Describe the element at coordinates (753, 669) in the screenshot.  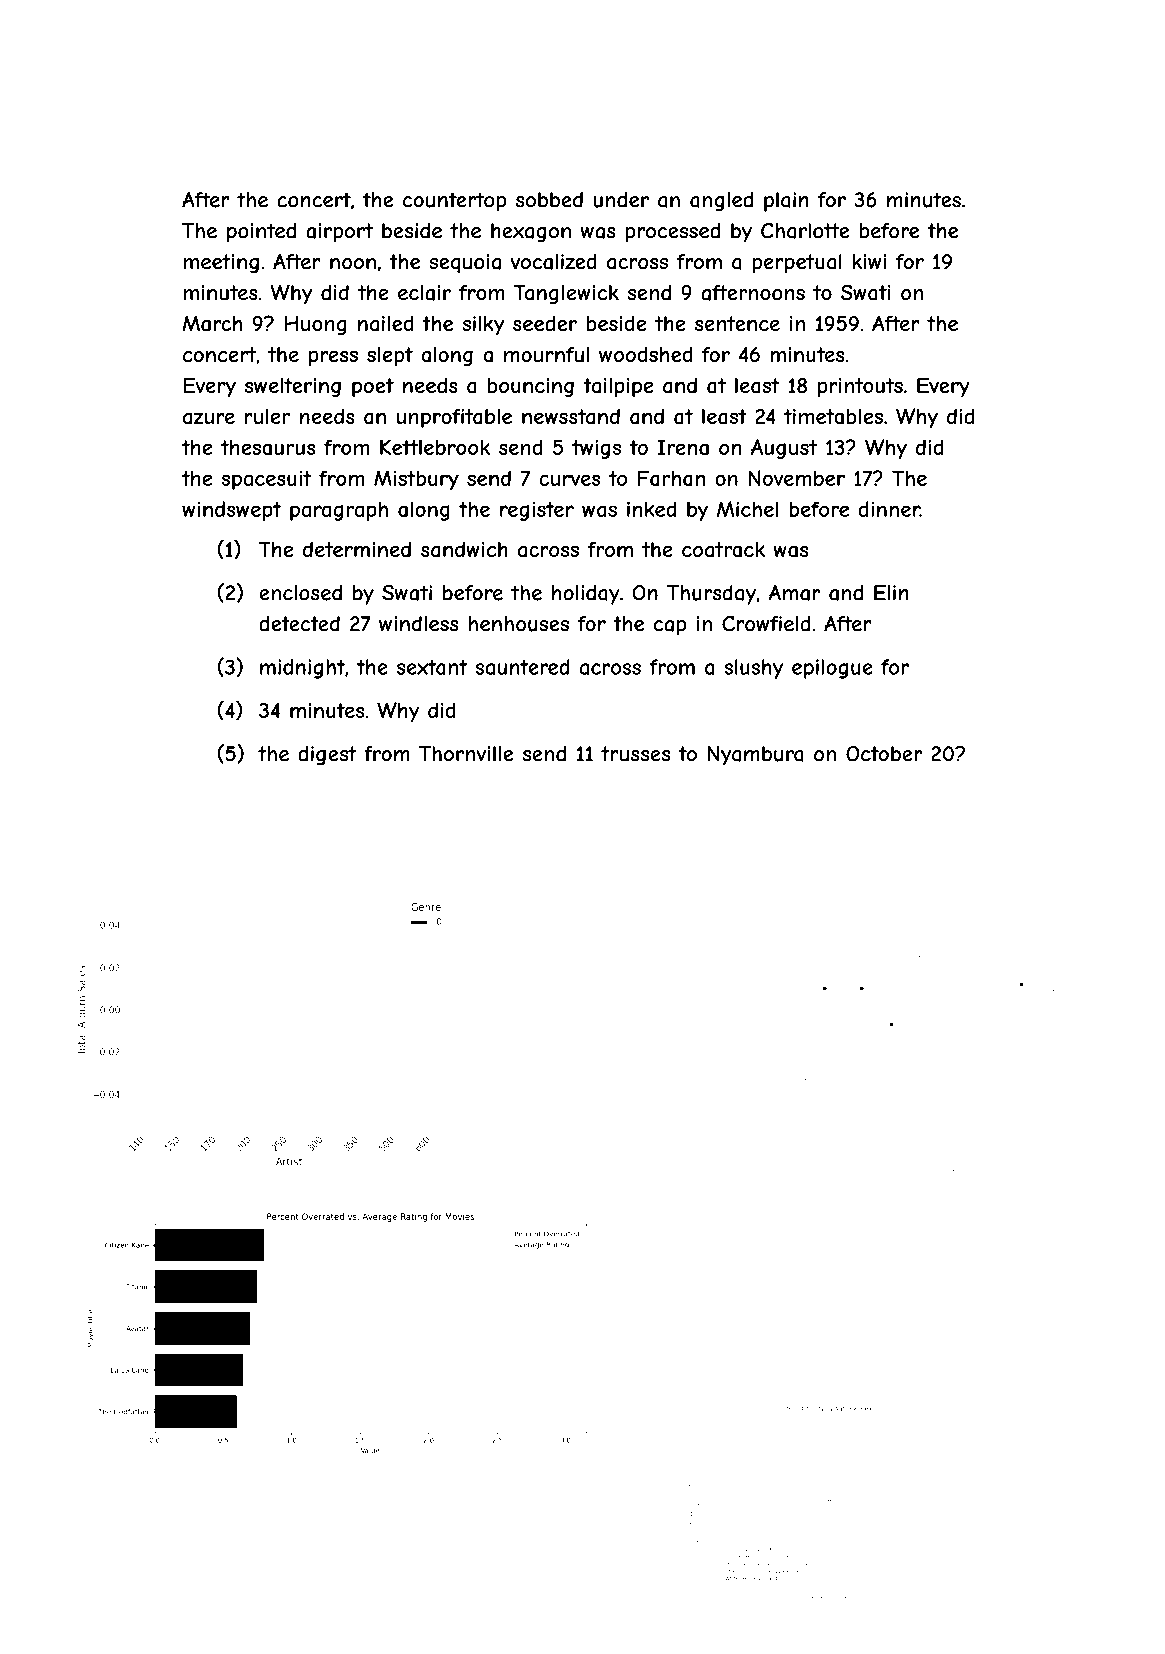
I see `slushy` at that location.
